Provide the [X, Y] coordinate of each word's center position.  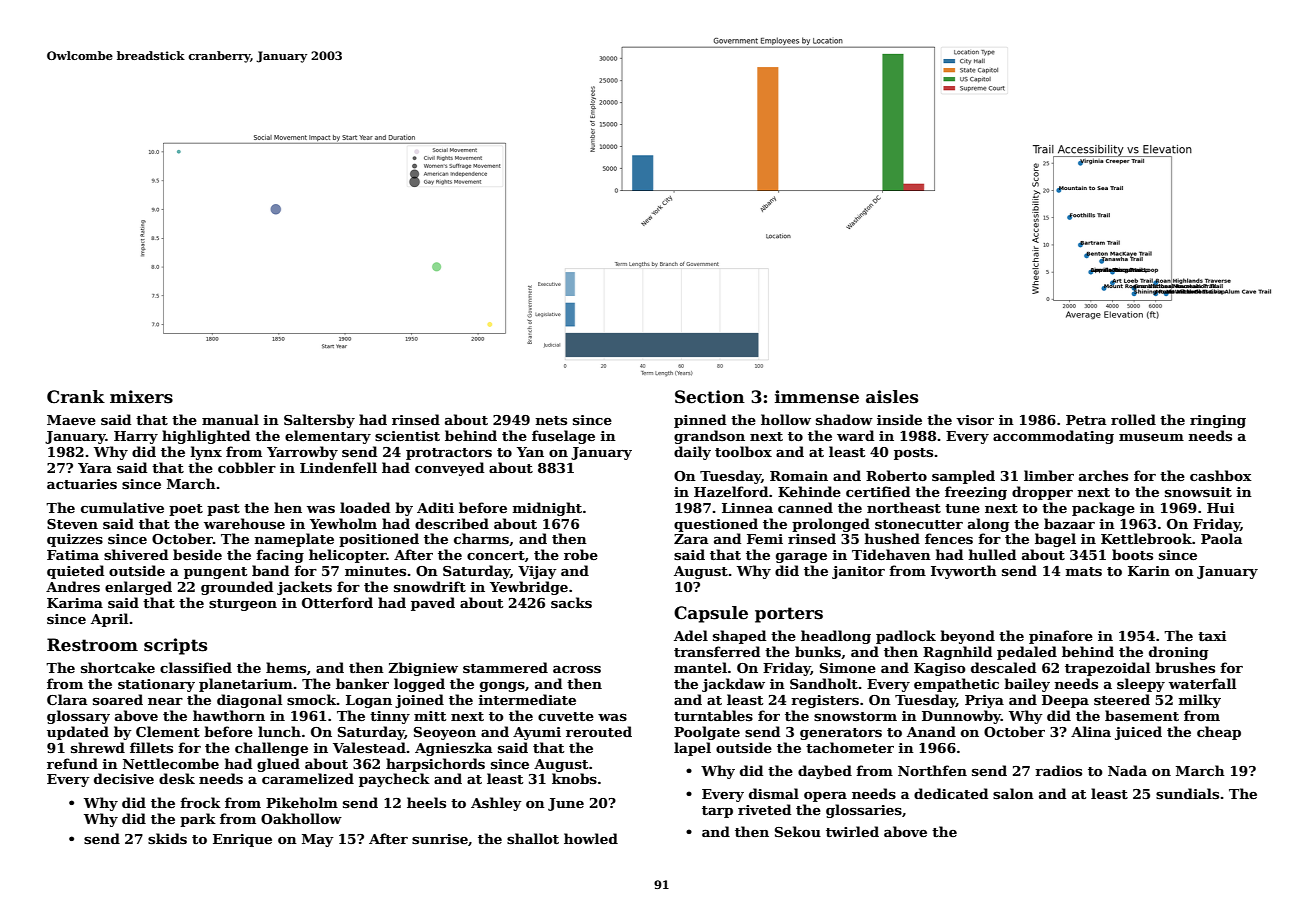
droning [1178, 653]
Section [710, 397]
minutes [375, 571]
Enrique [242, 840]
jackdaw [733, 685]
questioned [716, 525]
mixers [141, 397]
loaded [365, 507]
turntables [713, 715]
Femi [765, 539]
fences [949, 538]
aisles [892, 397]
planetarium [246, 685]
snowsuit [1198, 492]
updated [78, 733]
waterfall [1202, 683]
